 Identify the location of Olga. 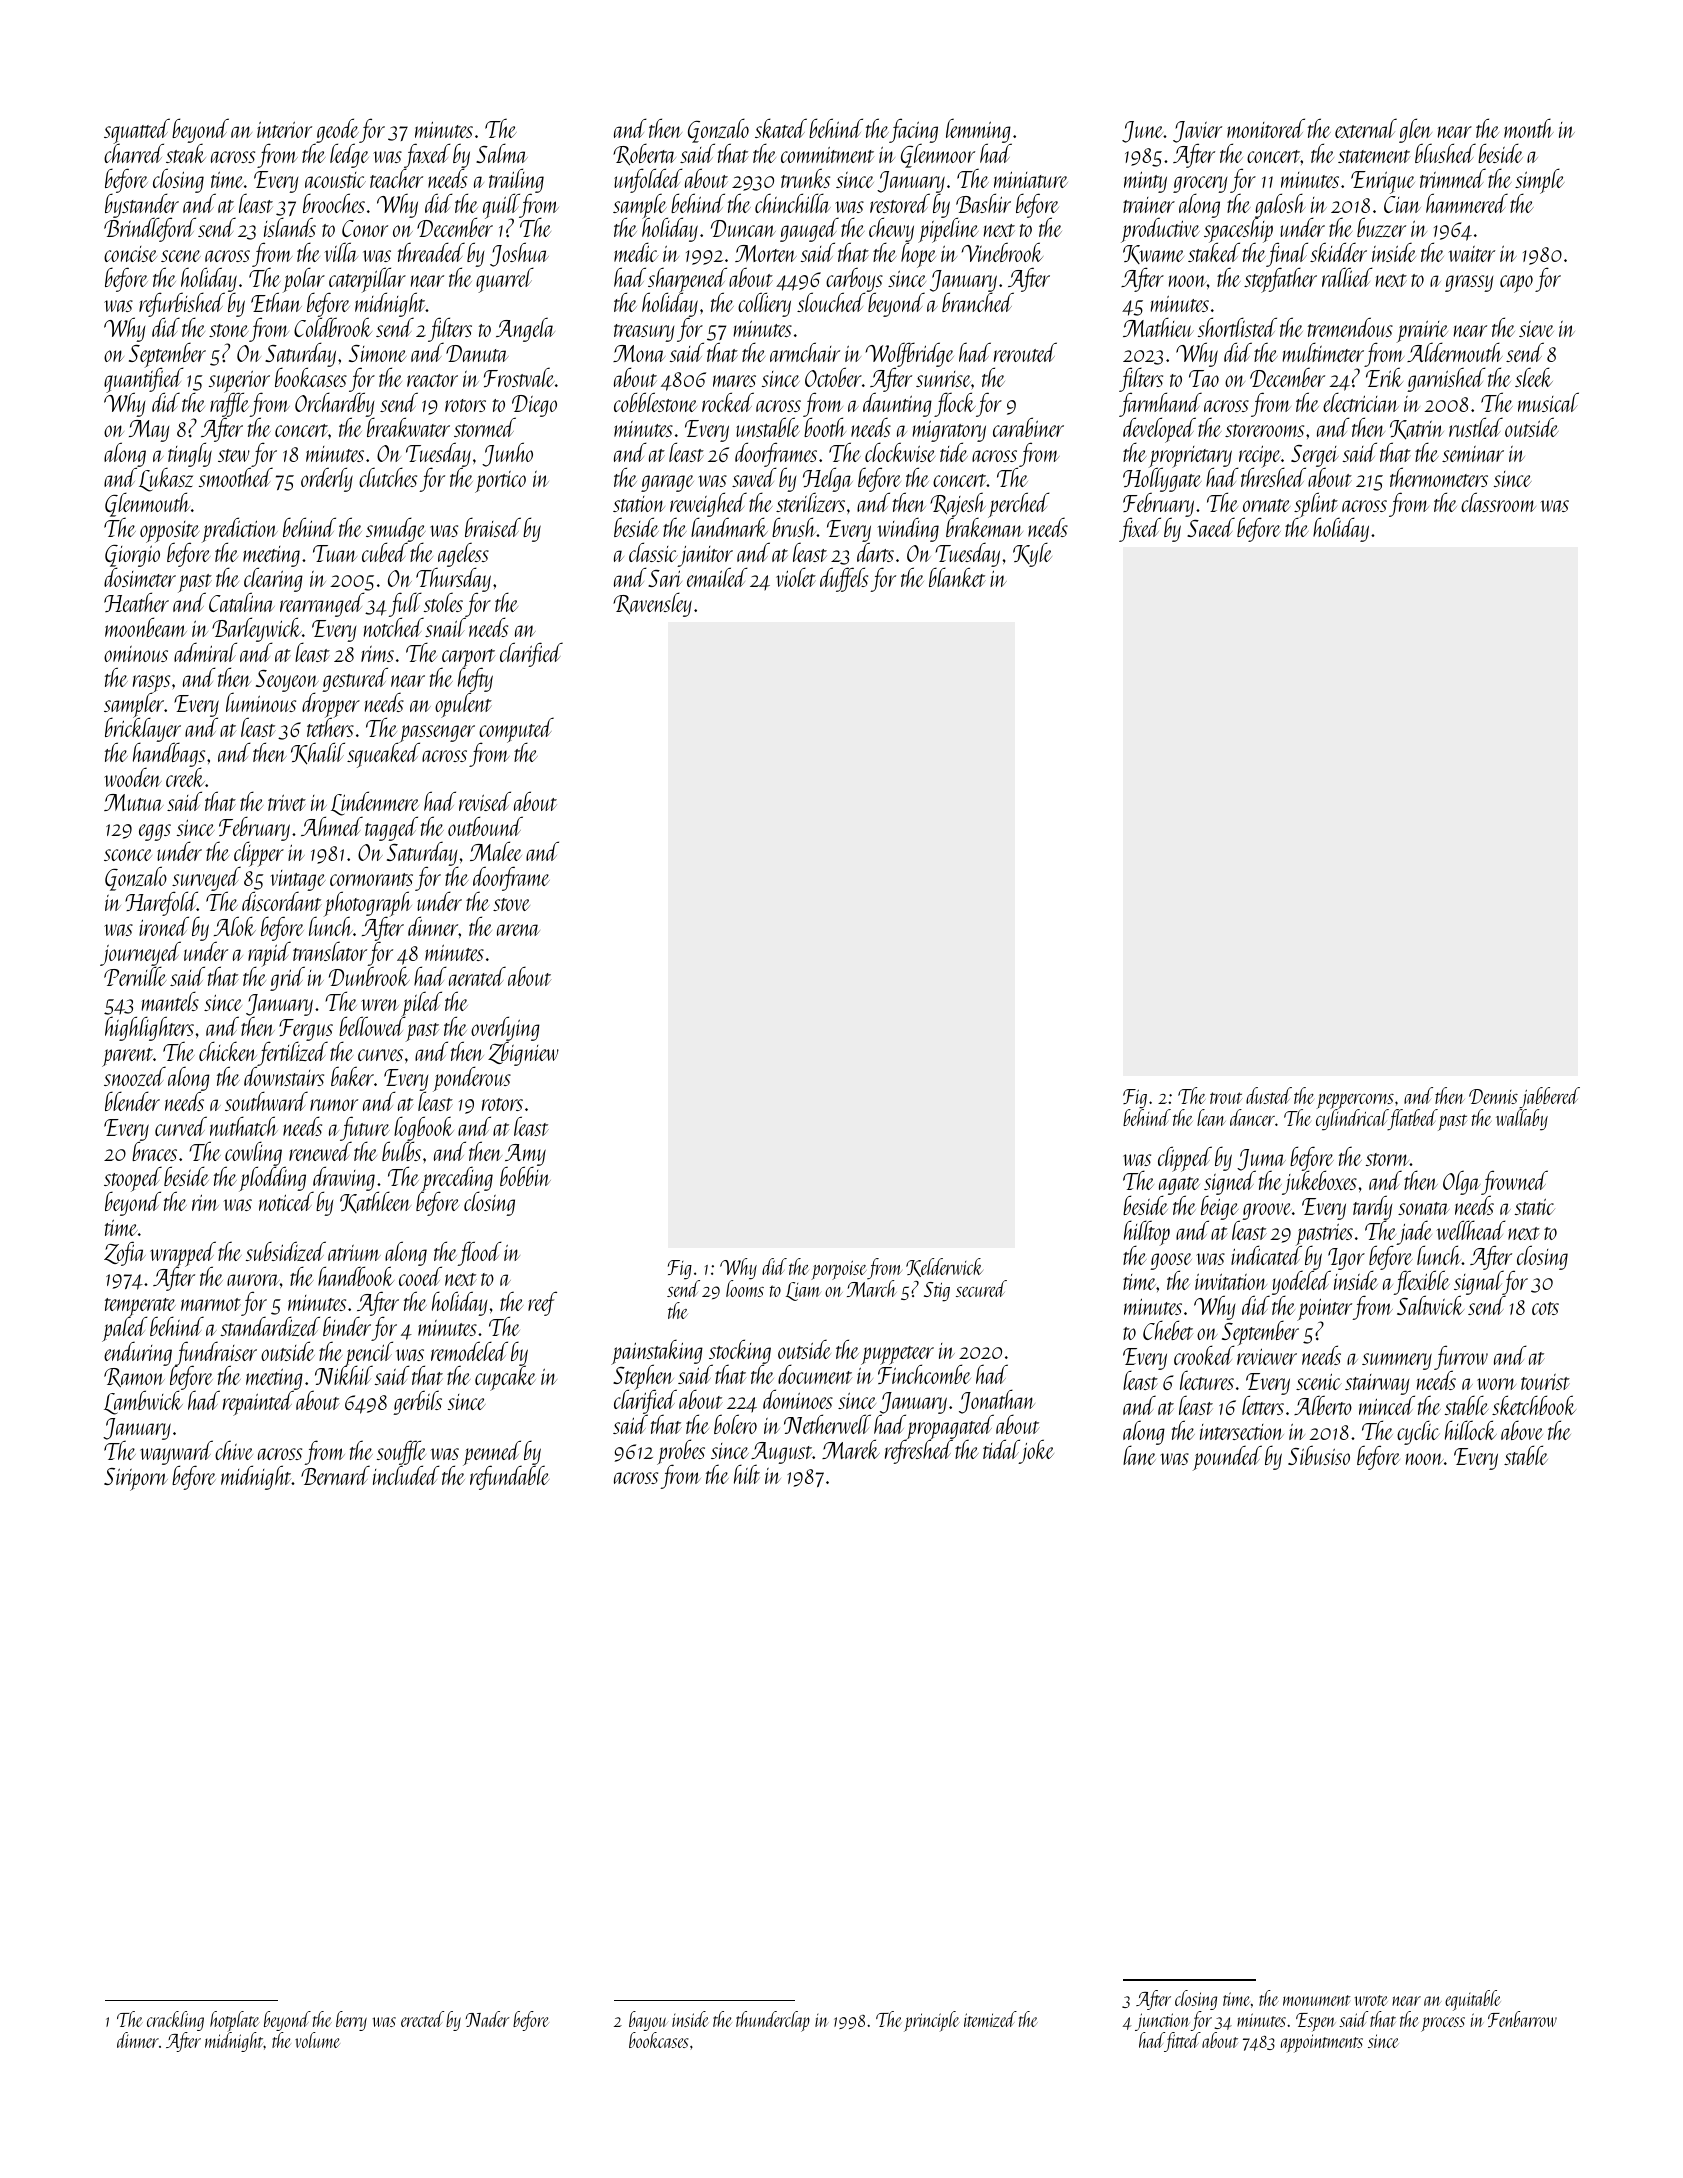
(1462, 1182).
